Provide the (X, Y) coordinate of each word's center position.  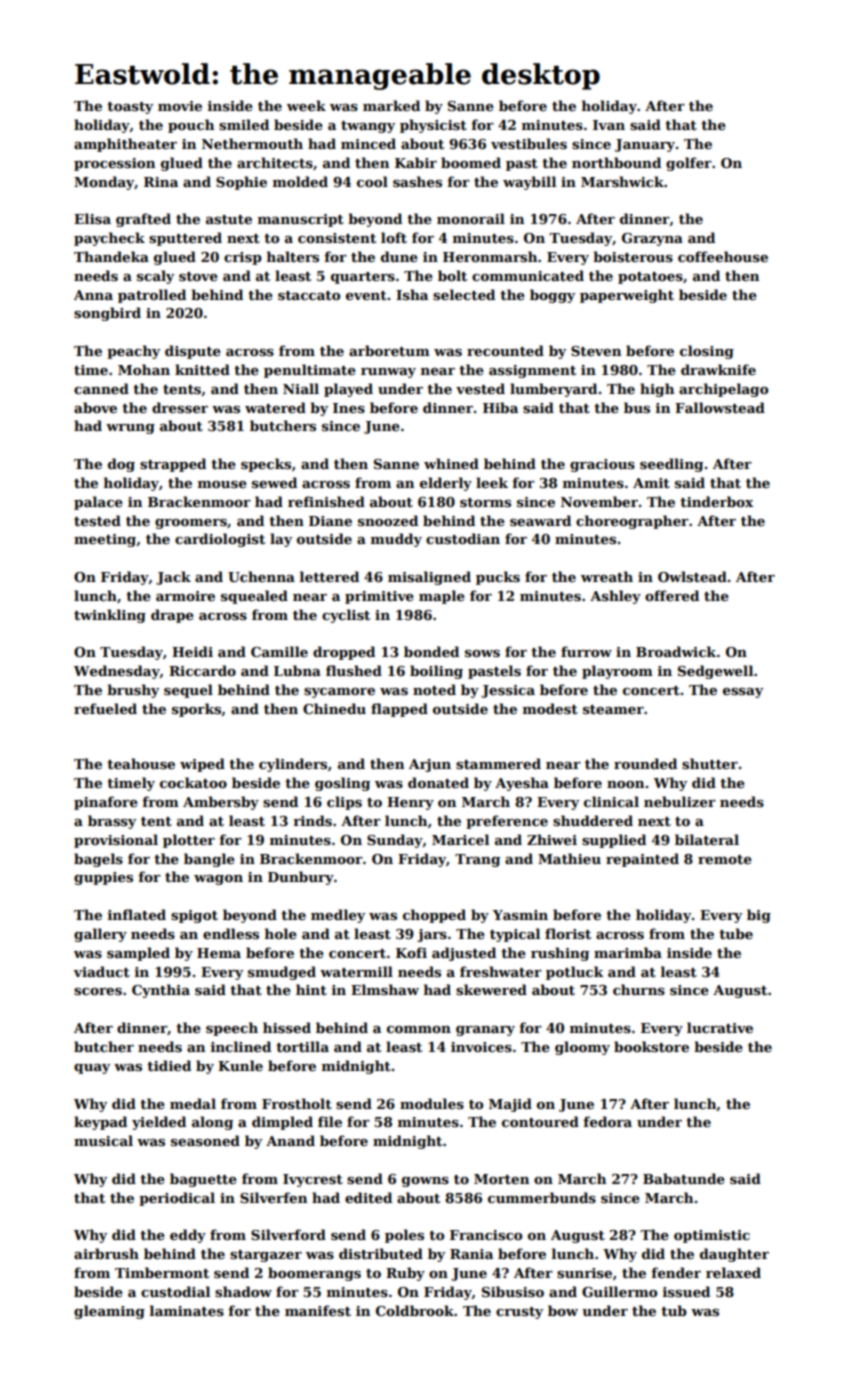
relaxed (733, 1272)
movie (180, 106)
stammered (498, 763)
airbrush (106, 1253)
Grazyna (652, 239)
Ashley (615, 597)
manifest (318, 1310)
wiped (202, 765)
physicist (433, 126)
